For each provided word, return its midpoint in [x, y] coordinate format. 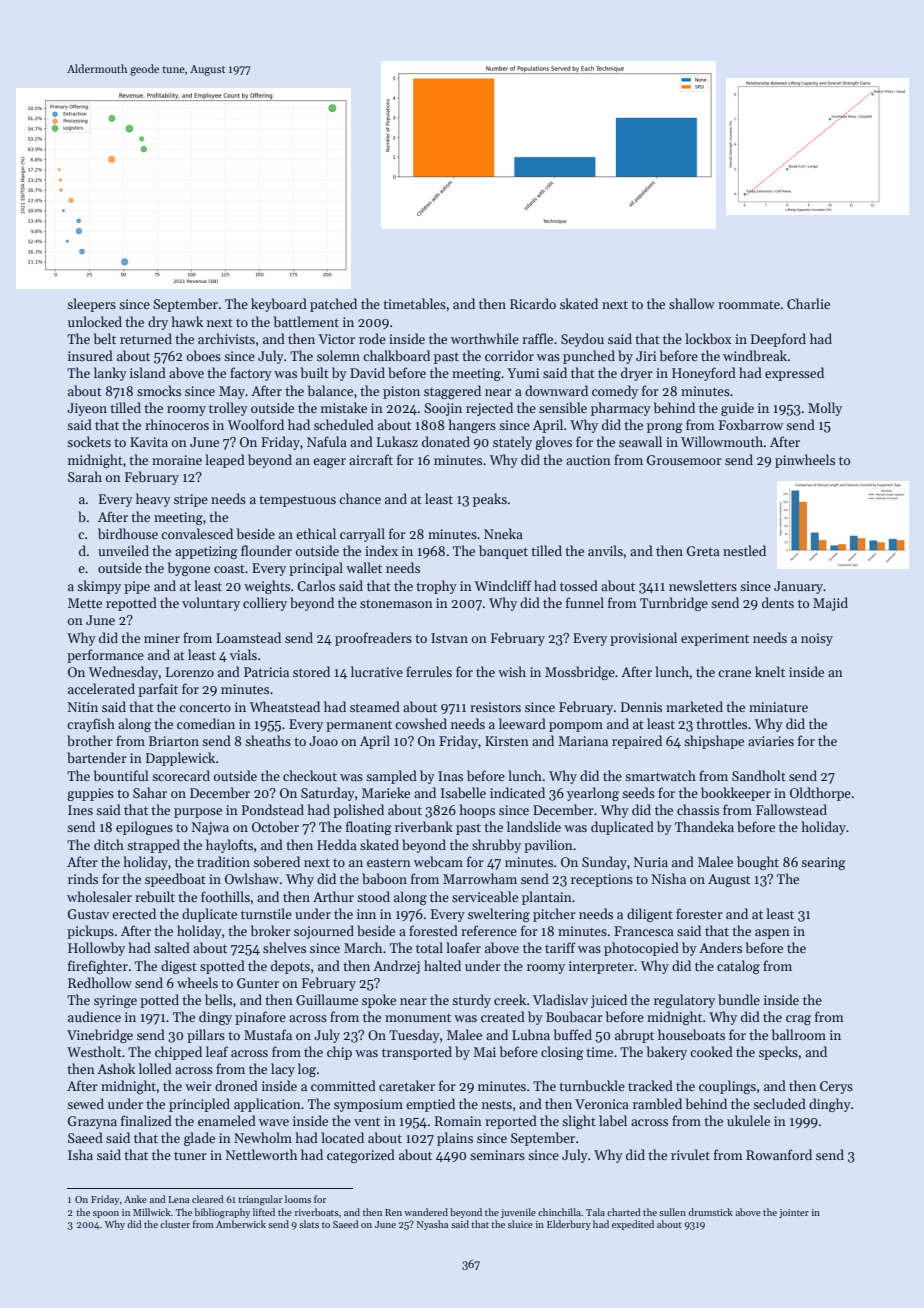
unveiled [123, 550]
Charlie [808, 303]
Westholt [94, 1051]
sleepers [91, 305]
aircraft [371, 459]
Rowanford [779, 1154]
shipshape [714, 742]
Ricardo [533, 303]
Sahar [150, 792]
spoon [106, 1214]
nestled [744, 550]
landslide [534, 826]
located [342, 1137]
